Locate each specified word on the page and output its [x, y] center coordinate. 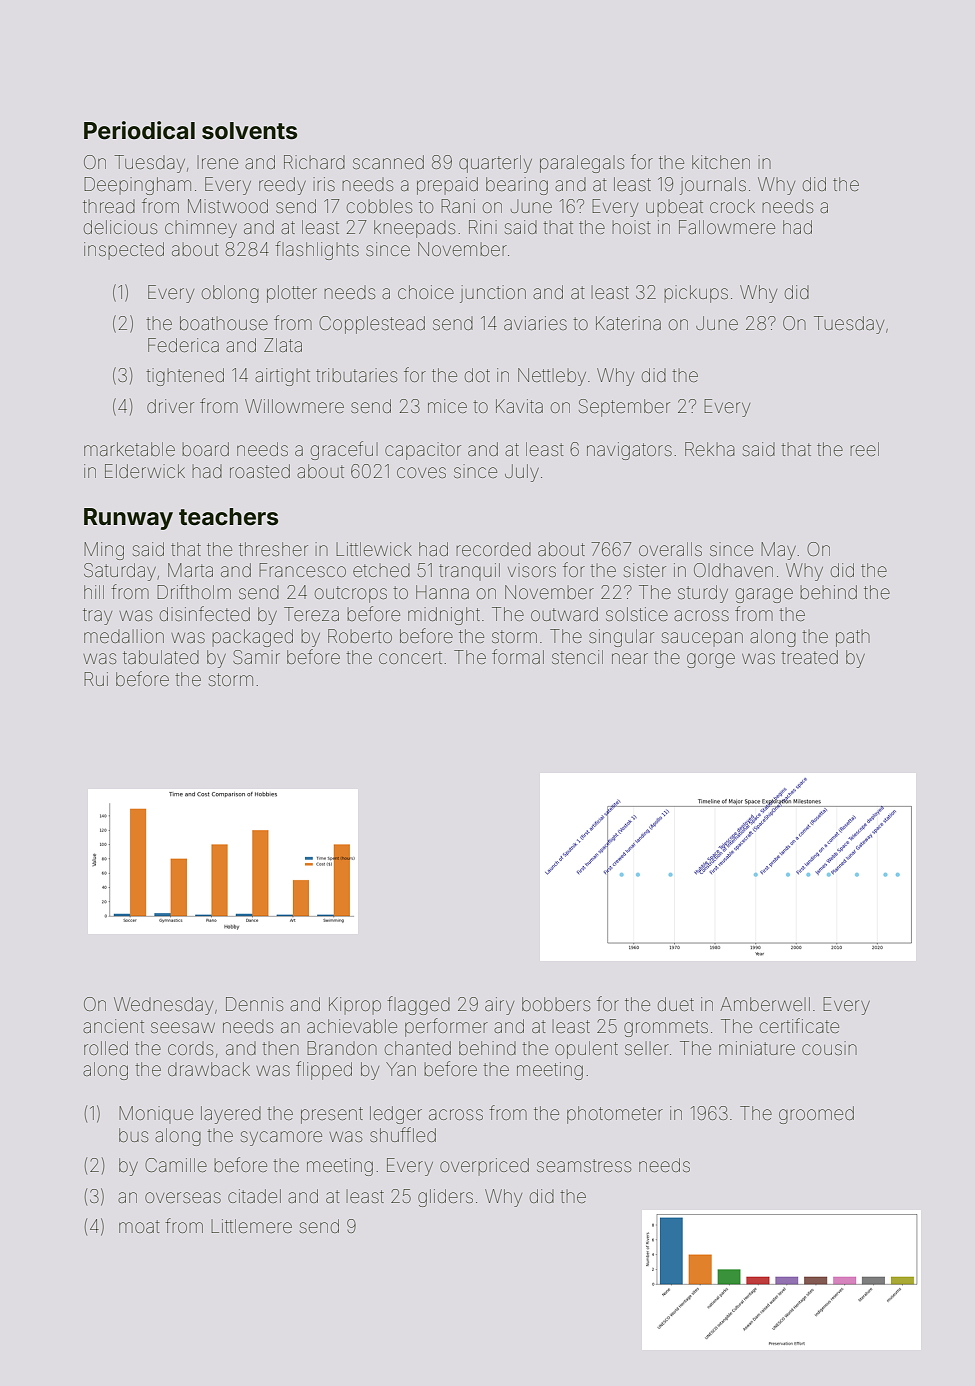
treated [809, 657]
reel [864, 449]
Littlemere [251, 1226]
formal [518, 656]
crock [732, 206]
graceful [344, 450]
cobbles [379, 206]
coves [421, 472]
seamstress [584, 1165]
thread [109, 206]
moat [139, 1226]
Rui [96, 679]
